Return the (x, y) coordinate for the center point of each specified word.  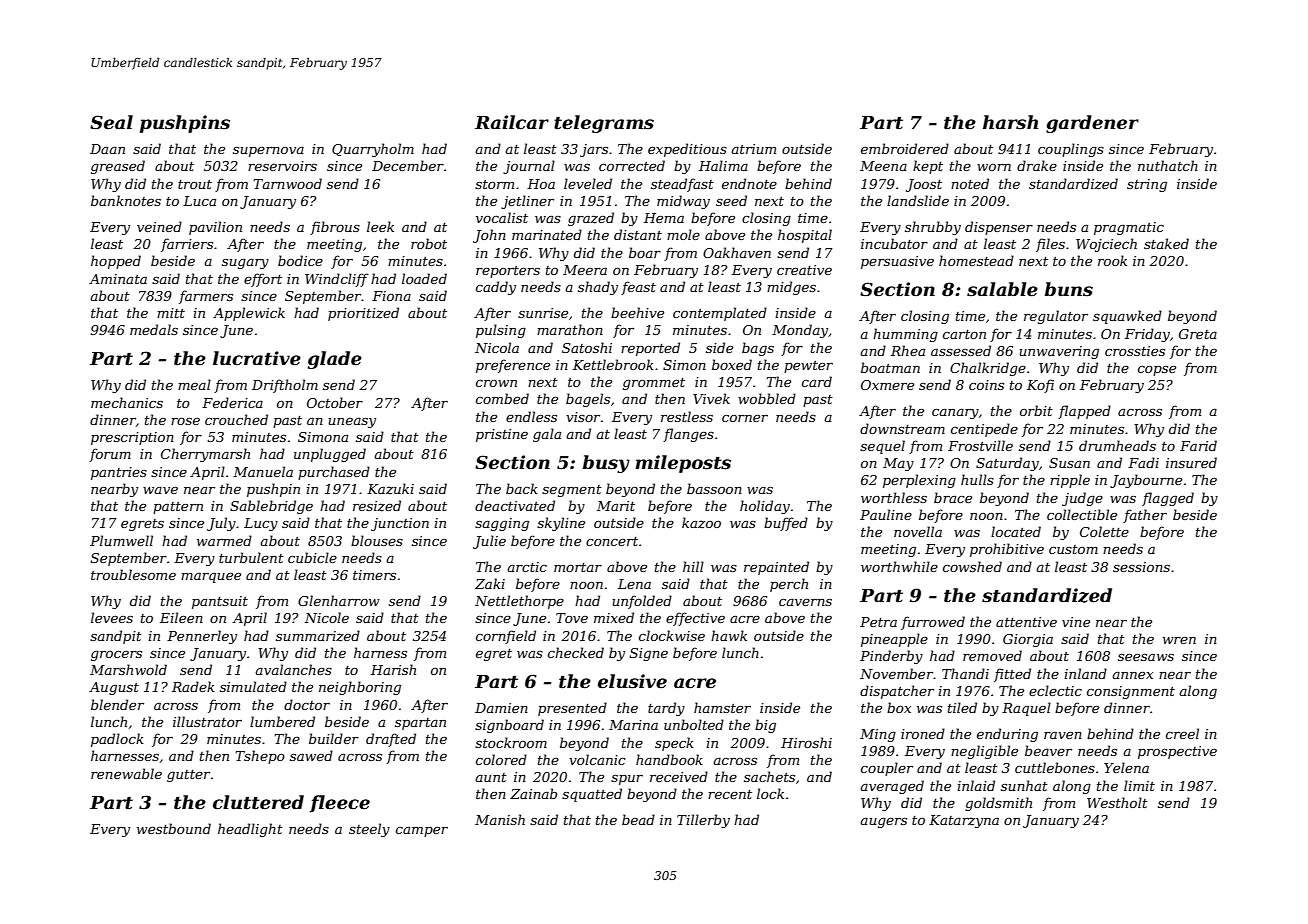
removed (992, 655)
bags (758, 349)
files (1050, 245)
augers (883, 823)
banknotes (126, 200)
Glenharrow (339, 600)
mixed (614, 617)
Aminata (118, 279)
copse (1157, 371)
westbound (174, 828)
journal (529, 167)
